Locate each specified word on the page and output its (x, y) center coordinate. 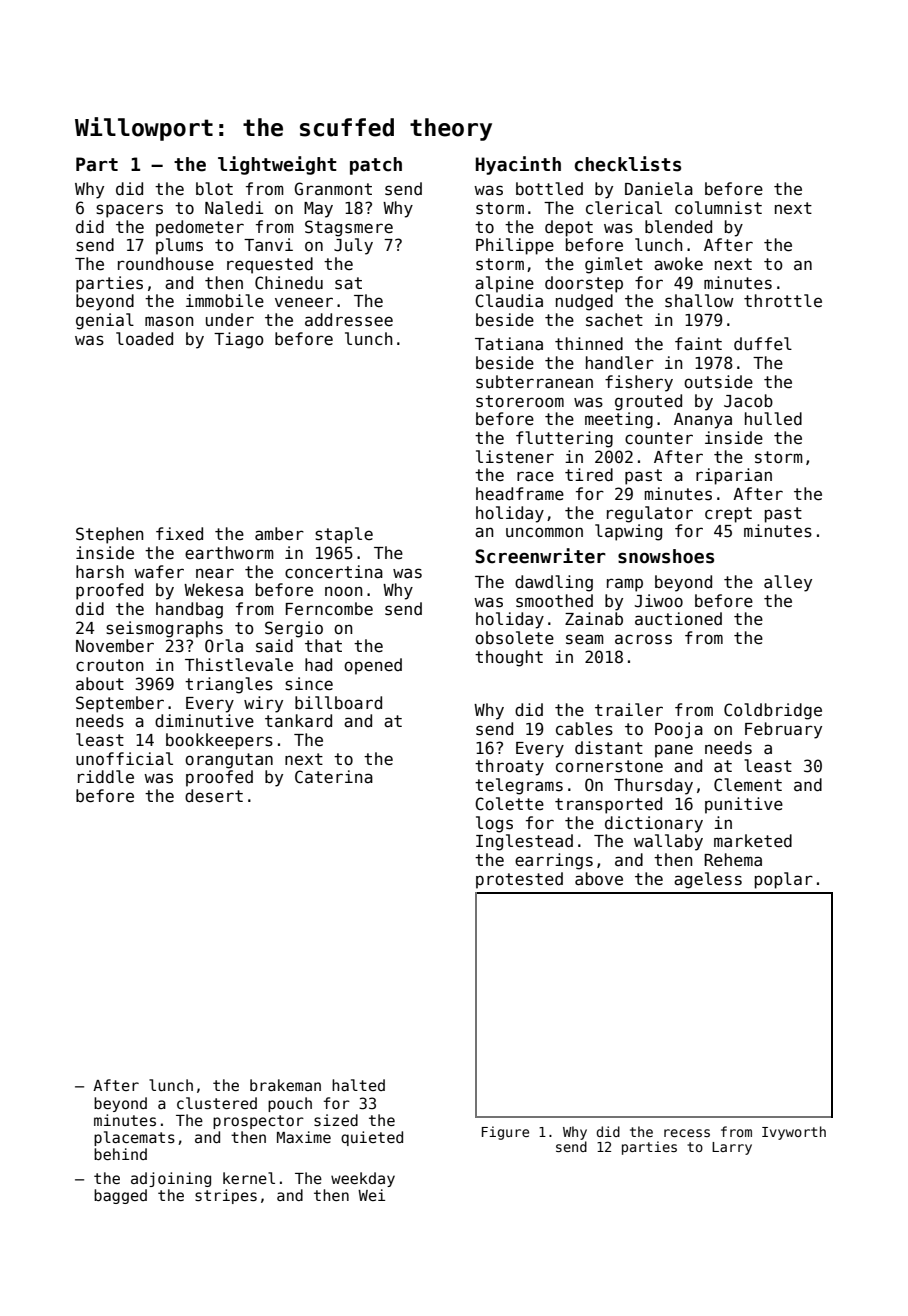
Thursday (653, 786)
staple (344, 535)
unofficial (124, 759)
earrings (554, 861)
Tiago (239, 340)
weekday (363, 1179)
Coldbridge (773, 711)
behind (120, 1154)
